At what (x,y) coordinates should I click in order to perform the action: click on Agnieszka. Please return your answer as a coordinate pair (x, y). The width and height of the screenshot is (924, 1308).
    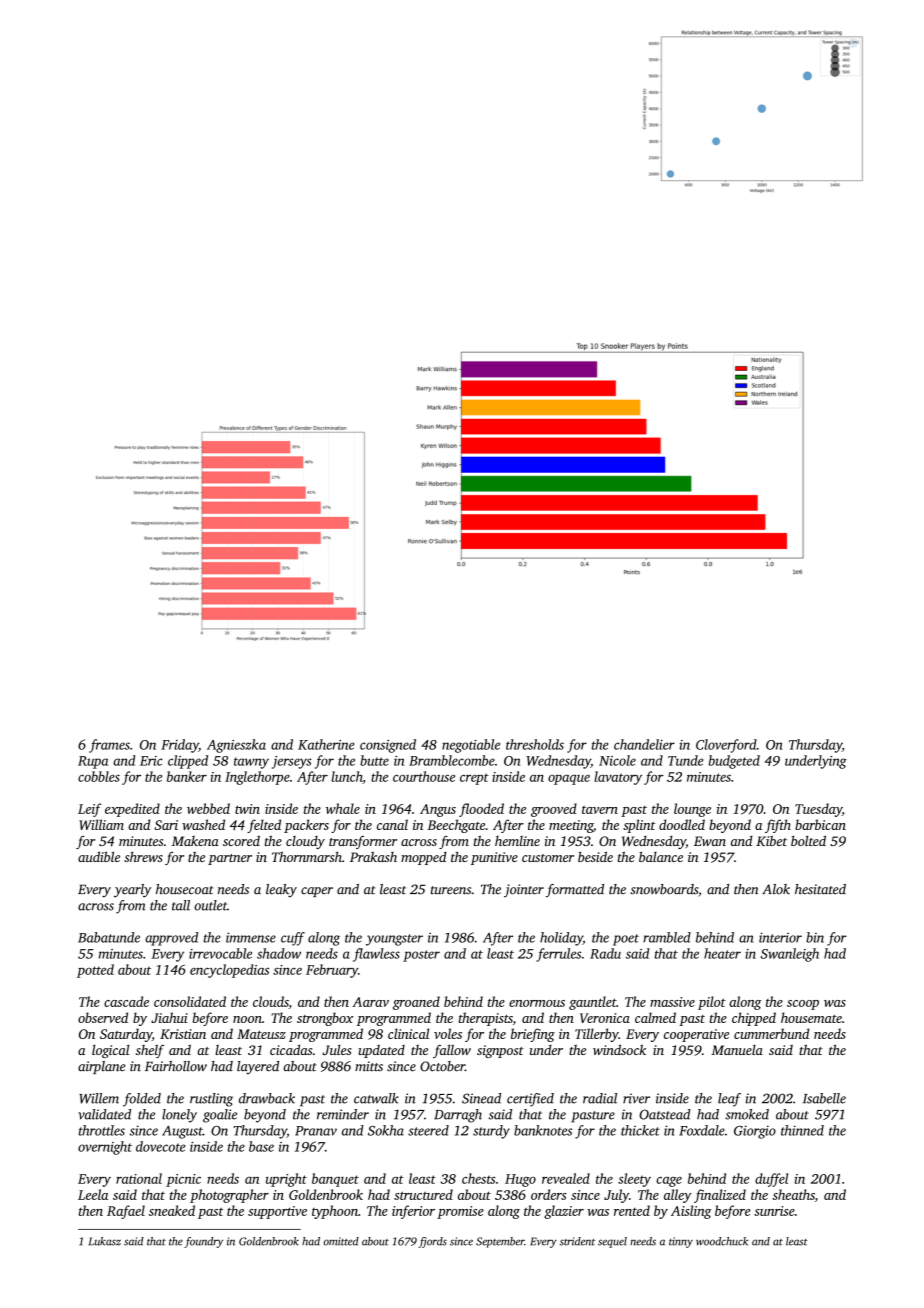
    Looking at the image, I should click on (236, 746).
